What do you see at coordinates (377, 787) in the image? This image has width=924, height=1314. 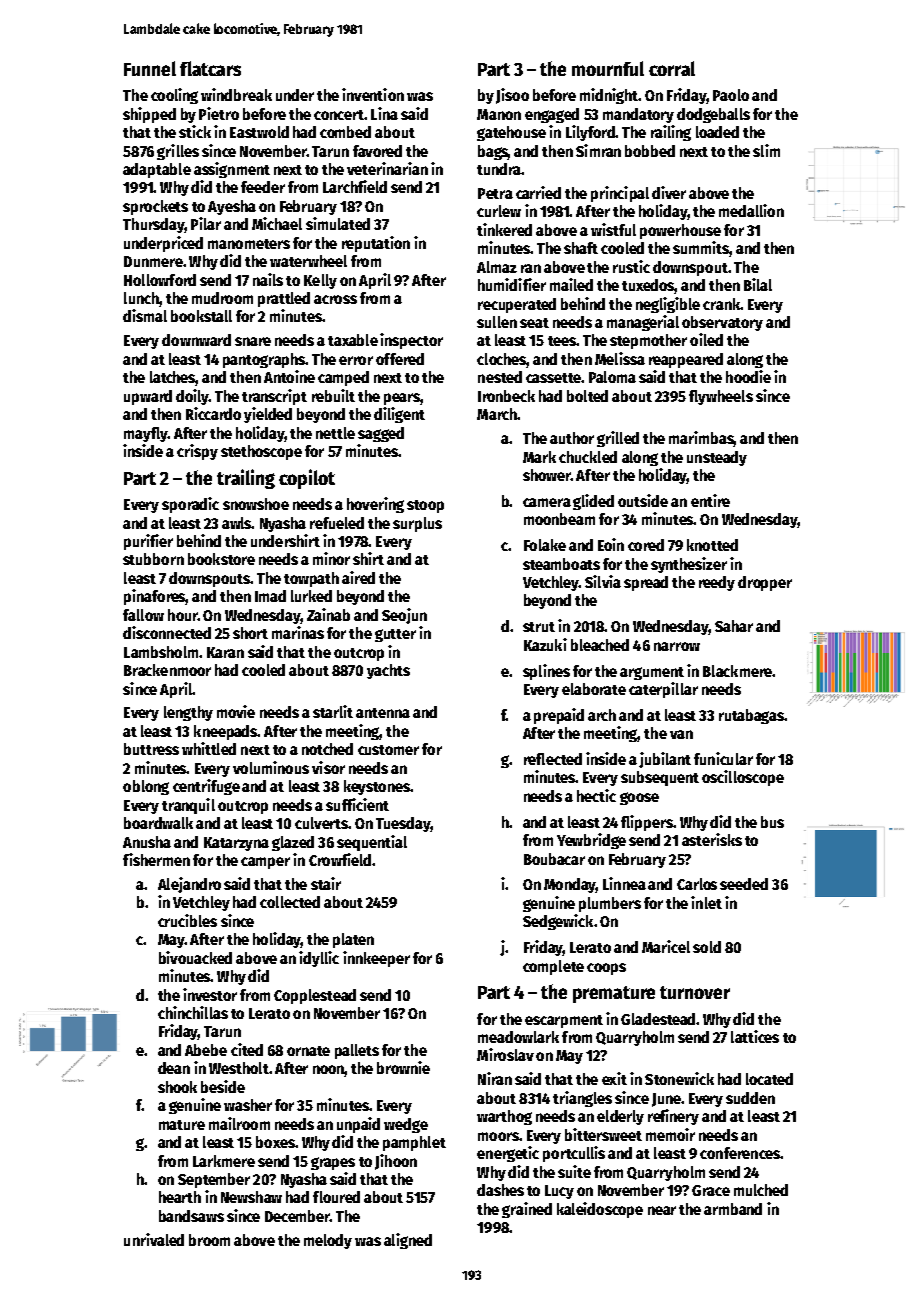 I see `keystones` at bounding box center [377, 787].
